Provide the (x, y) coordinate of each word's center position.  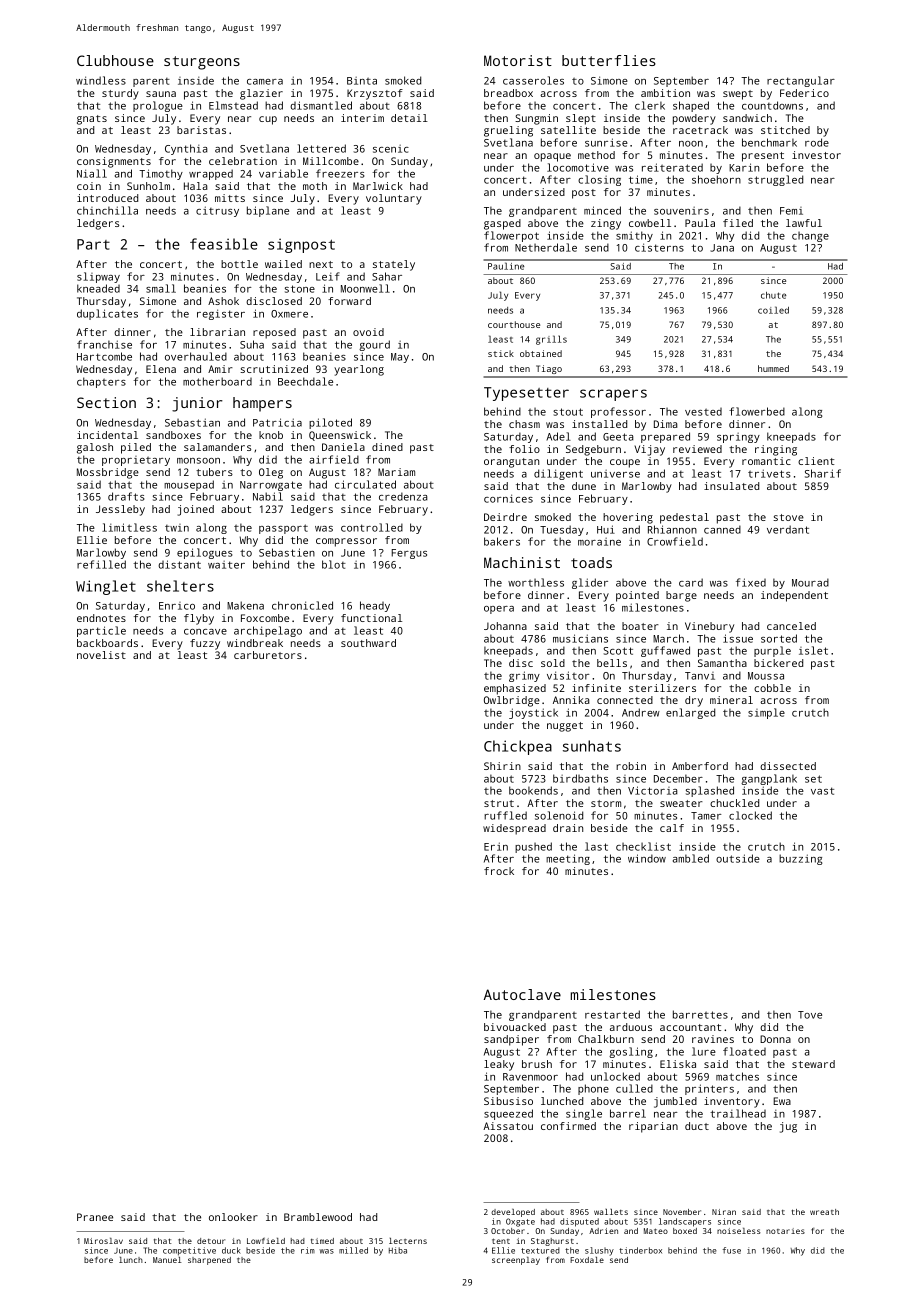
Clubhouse (115, 60)
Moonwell (365, 288)
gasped (502, 224)
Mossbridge (108, 473)
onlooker (233, 1217)
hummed (773, 368)
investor (816, 155)
